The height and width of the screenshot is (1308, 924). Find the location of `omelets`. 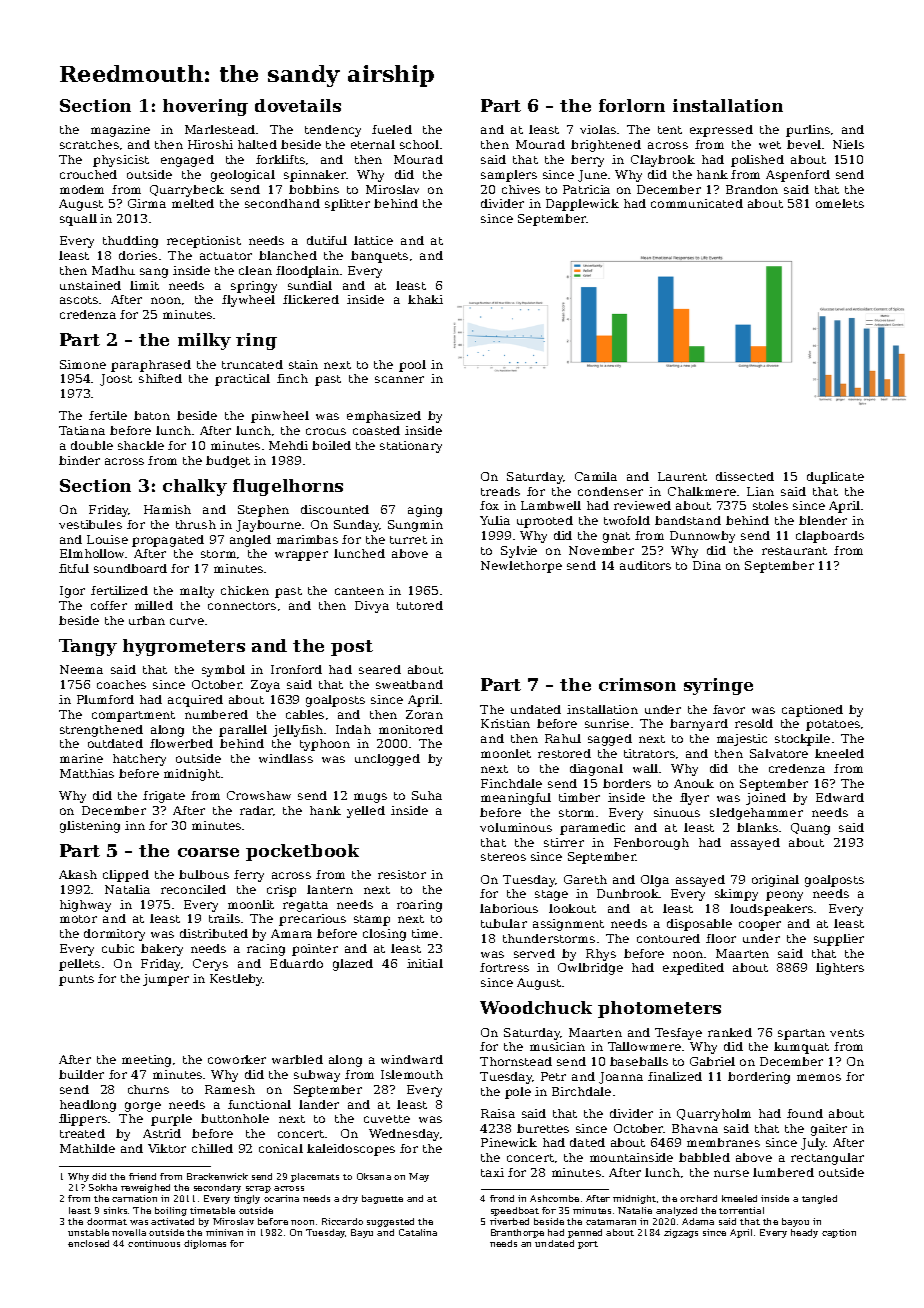

omelets is located at coordinates (840, 203).
